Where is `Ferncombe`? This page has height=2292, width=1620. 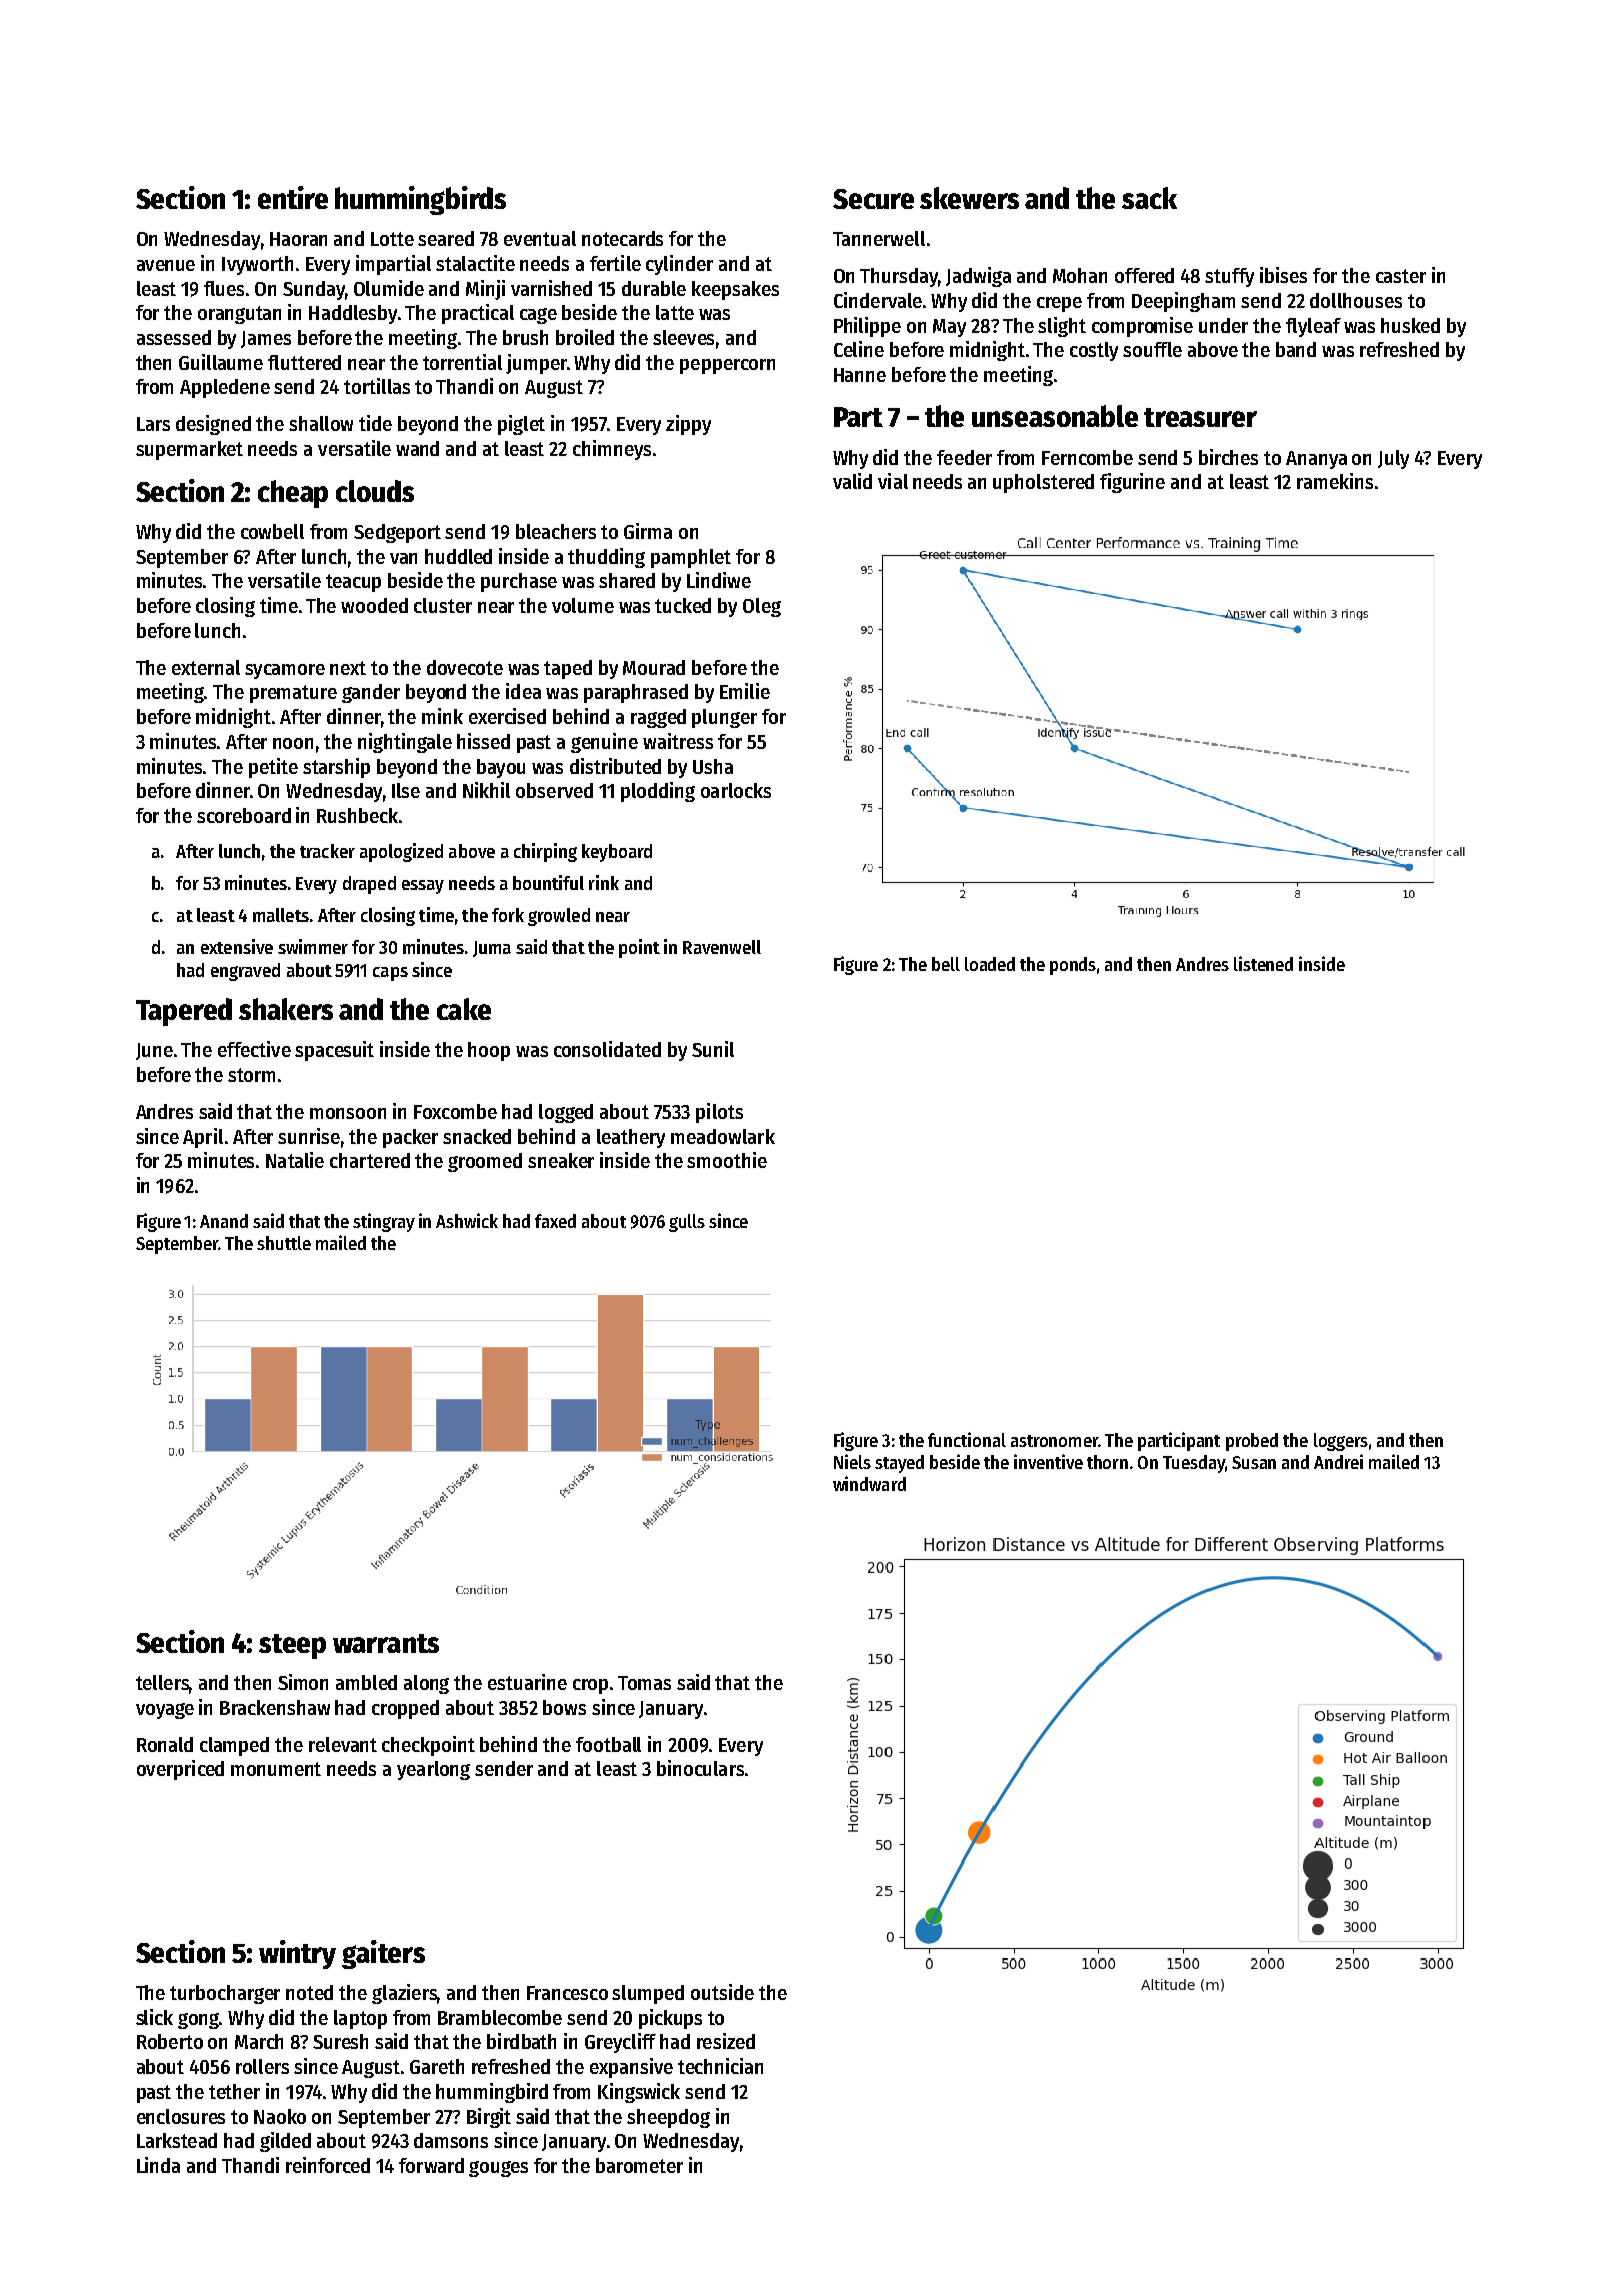
Ferncombe is located at coordinates (1087, 457).
